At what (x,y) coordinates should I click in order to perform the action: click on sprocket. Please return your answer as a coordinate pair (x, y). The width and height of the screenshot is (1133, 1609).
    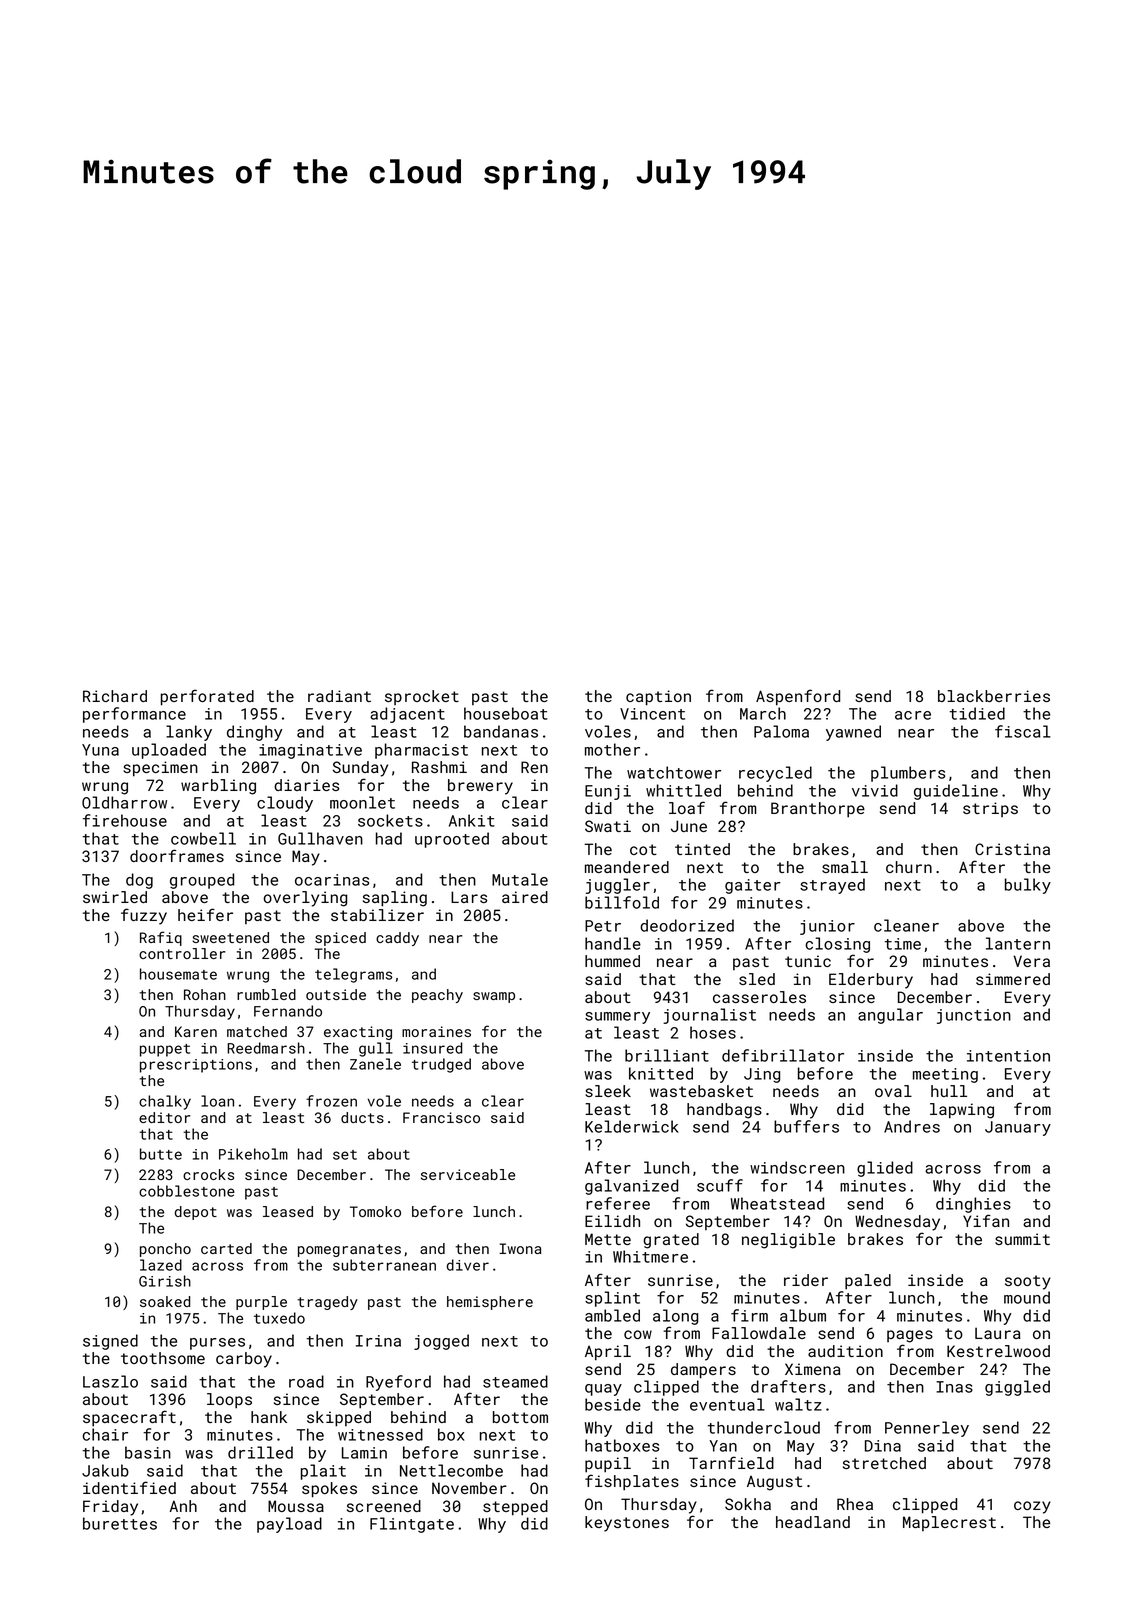
    Looking at the image, I should click on (422, 697).
